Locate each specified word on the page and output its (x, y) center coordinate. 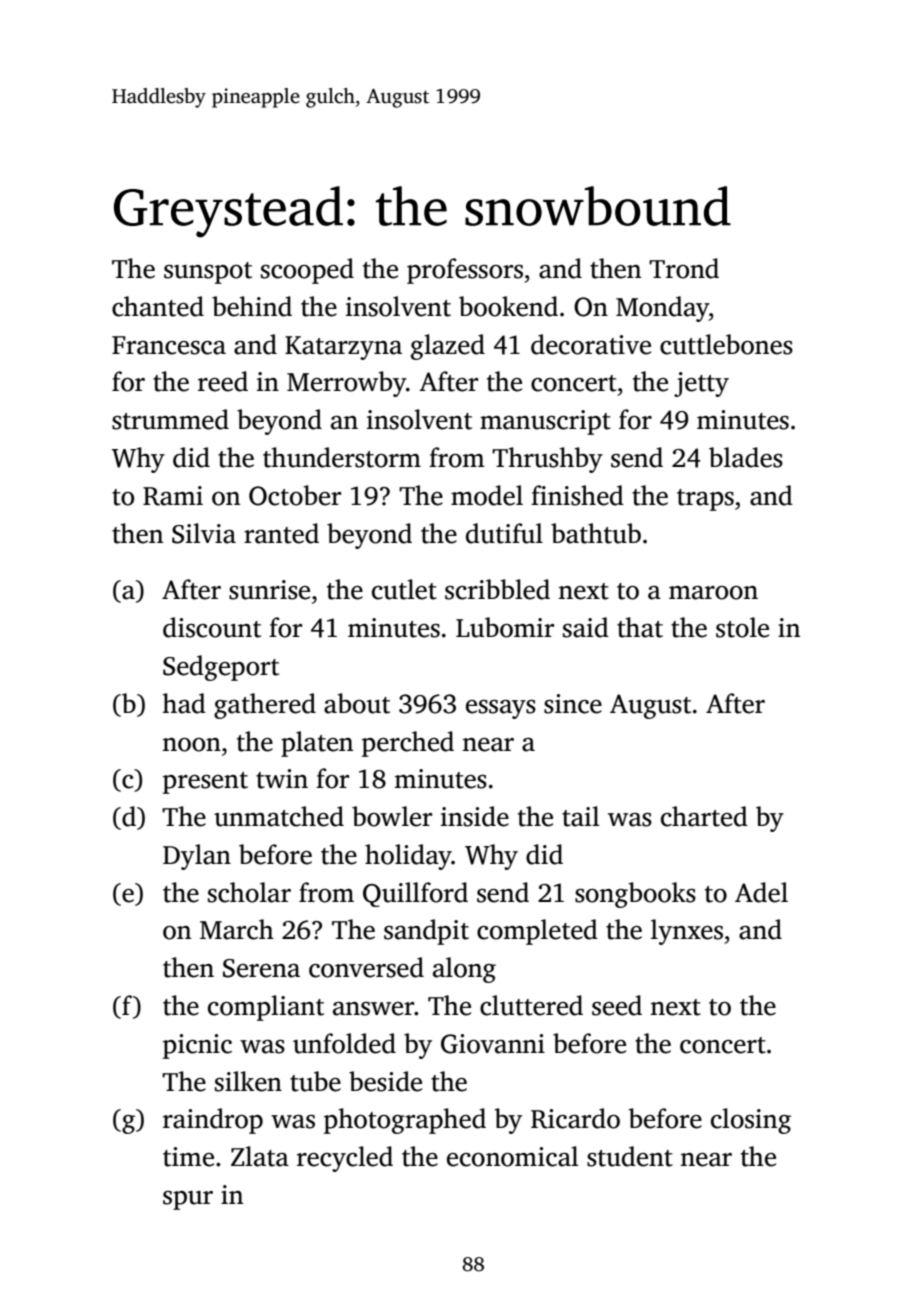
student (630, 1156)
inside (475, 816)
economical (512, 1156)
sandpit (426, 932)
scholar (249, 892)
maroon (713, 593)
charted (704, 816)
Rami (173, 496)
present (205, 783)
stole (742, 627)
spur (188, 1200)
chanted (158, 306)
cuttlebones (726, 344)
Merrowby (346, 384)
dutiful (504, 533)
